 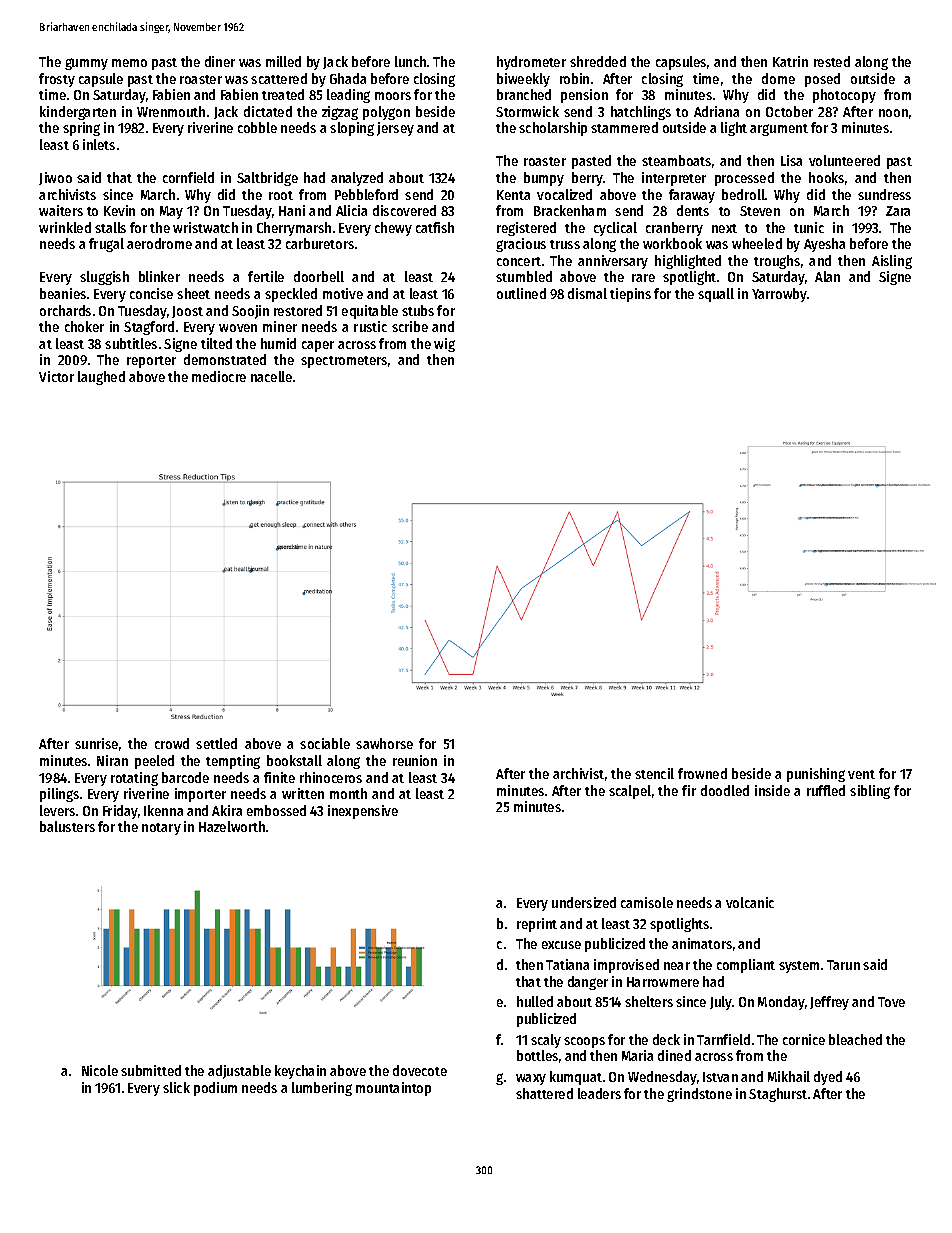 What do you see at coordinates (444, 345) in the screenshot?
I see `wig` at bounding box center [444, 345].
